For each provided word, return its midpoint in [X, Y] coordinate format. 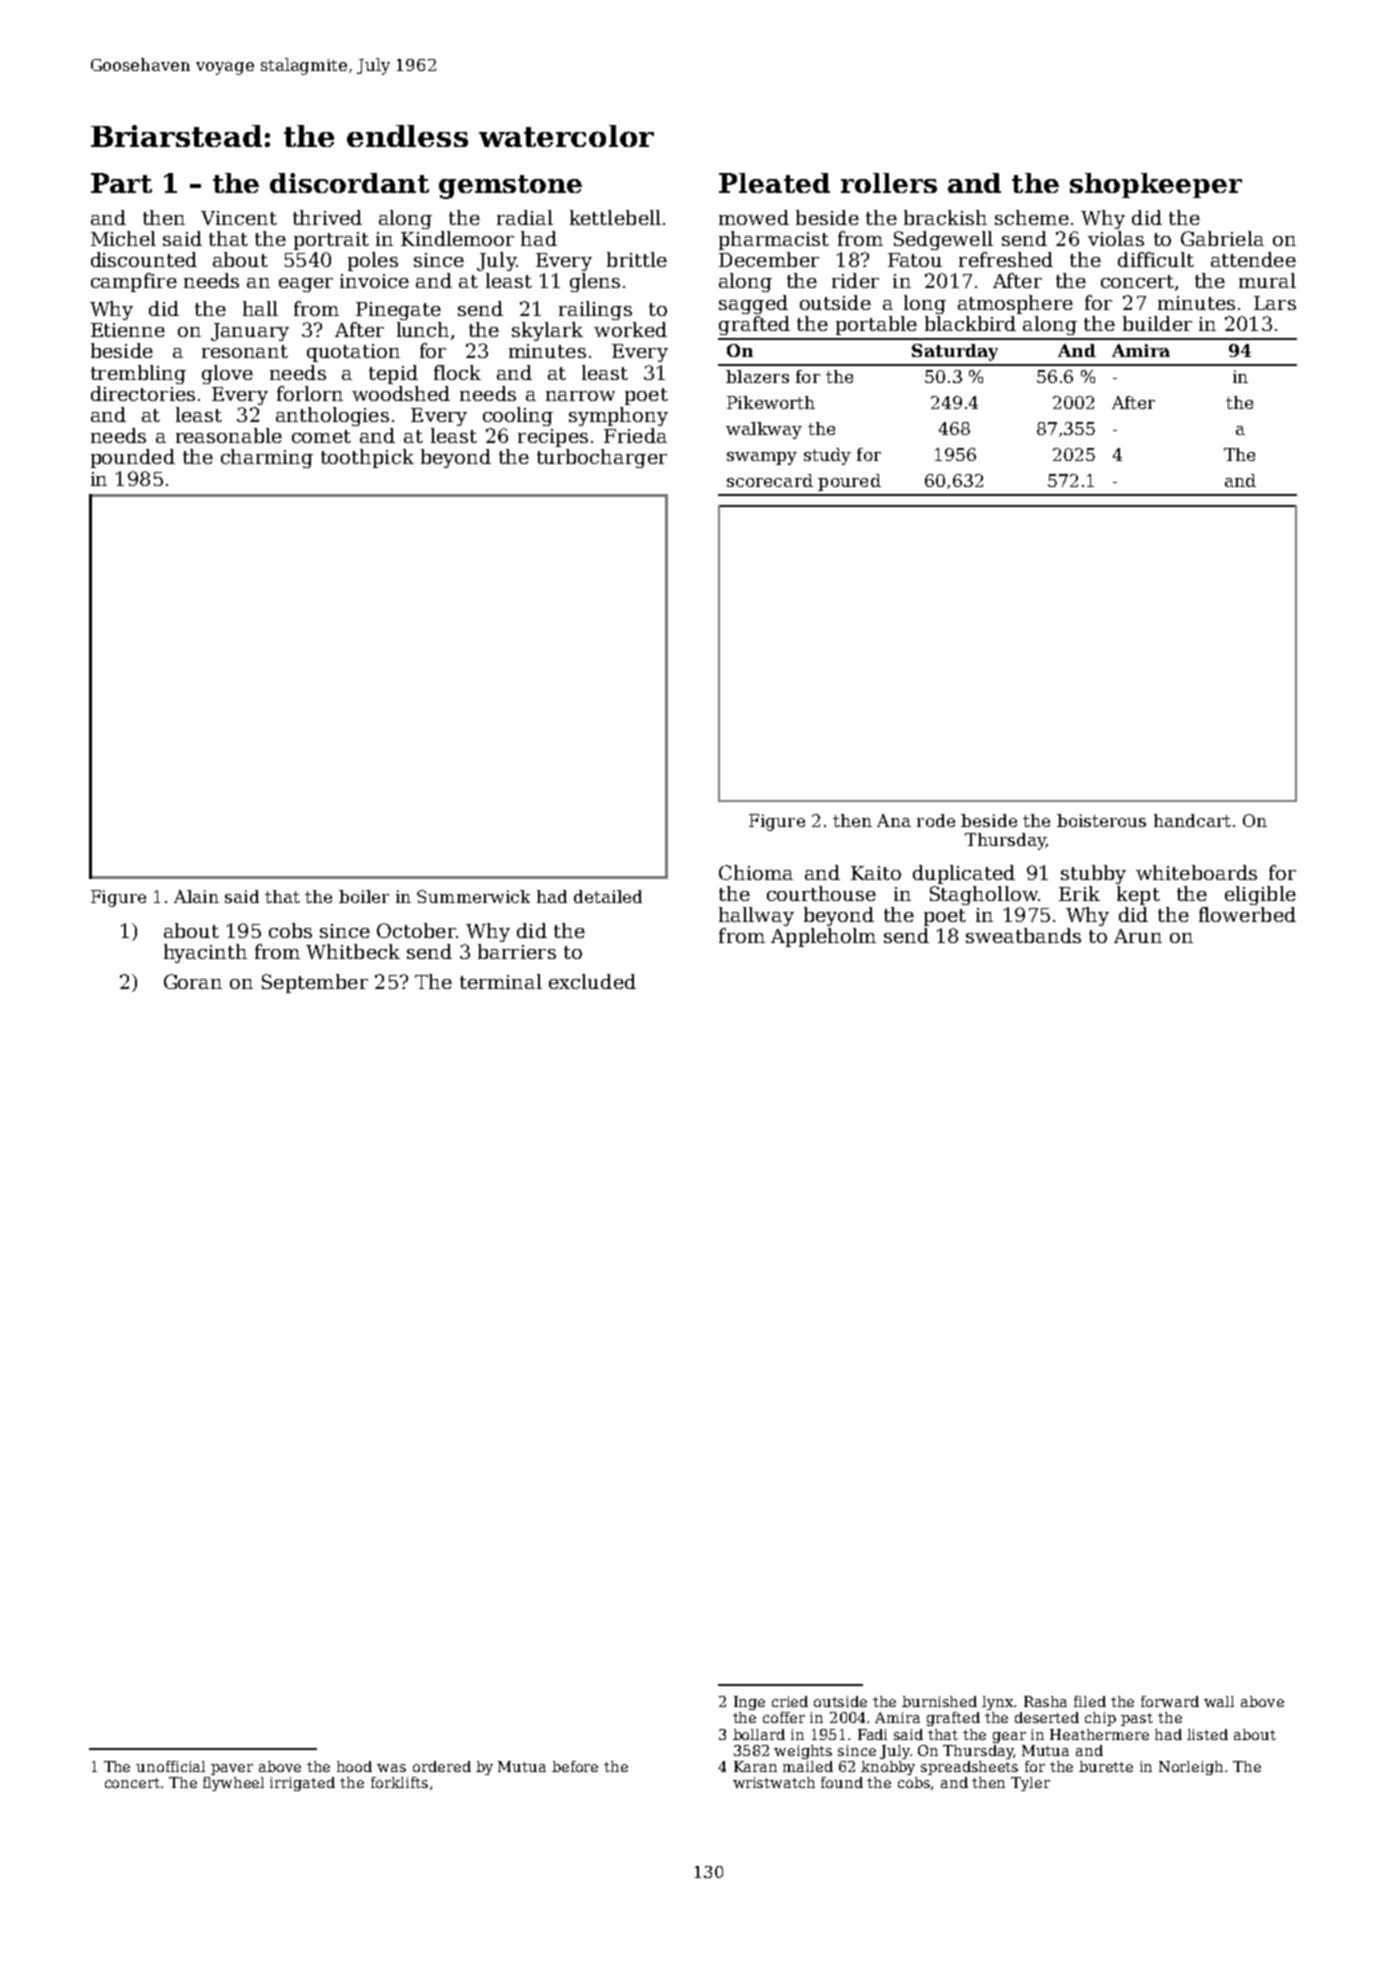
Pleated [774, 183]
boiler [364, 896]
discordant [349, 183]
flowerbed [1247, 914]
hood [354, 1766]
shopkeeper [1156, 185]
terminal [501, 981]
